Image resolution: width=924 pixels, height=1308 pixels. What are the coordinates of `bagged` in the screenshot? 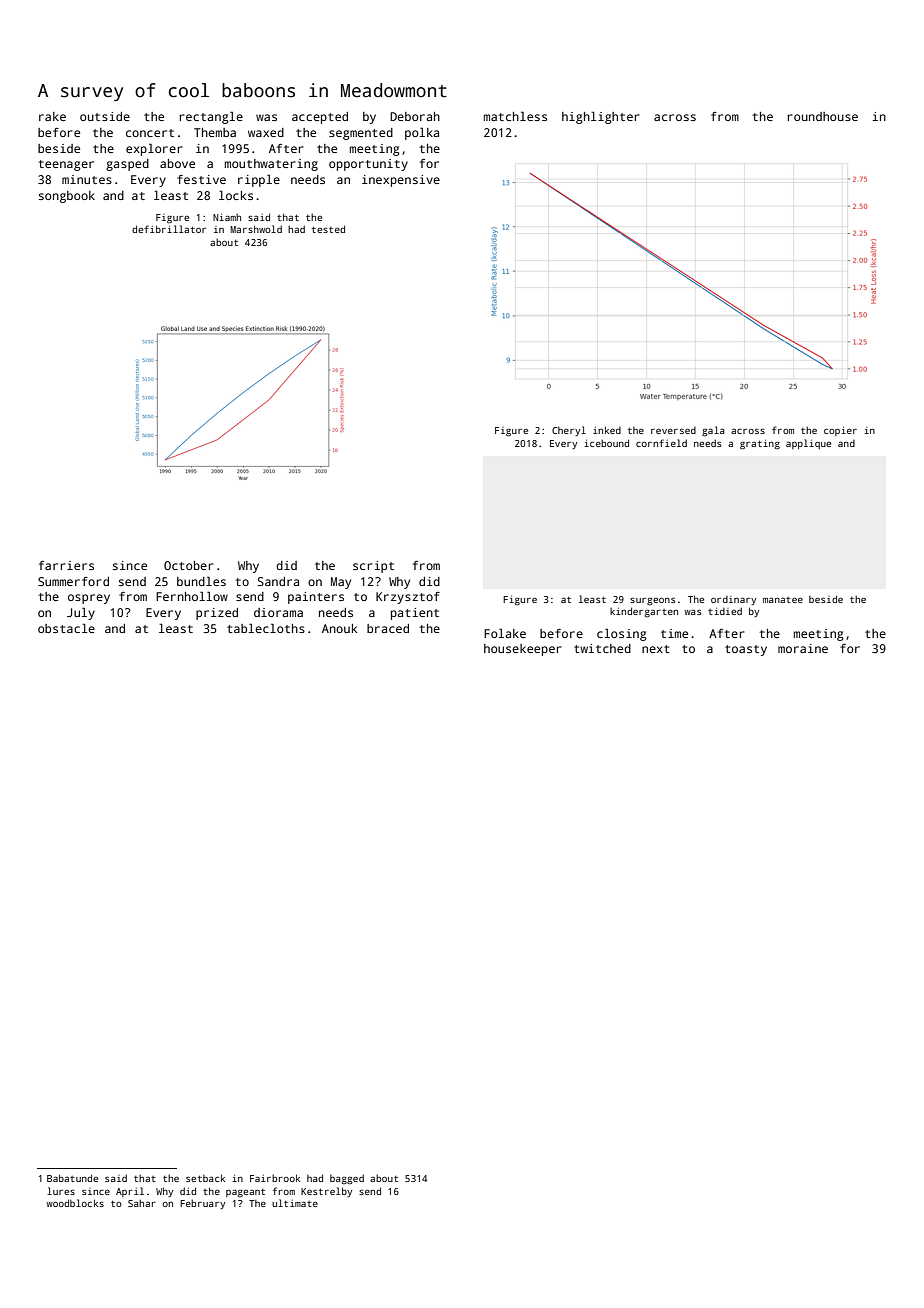 It's located at (347, 1179).
